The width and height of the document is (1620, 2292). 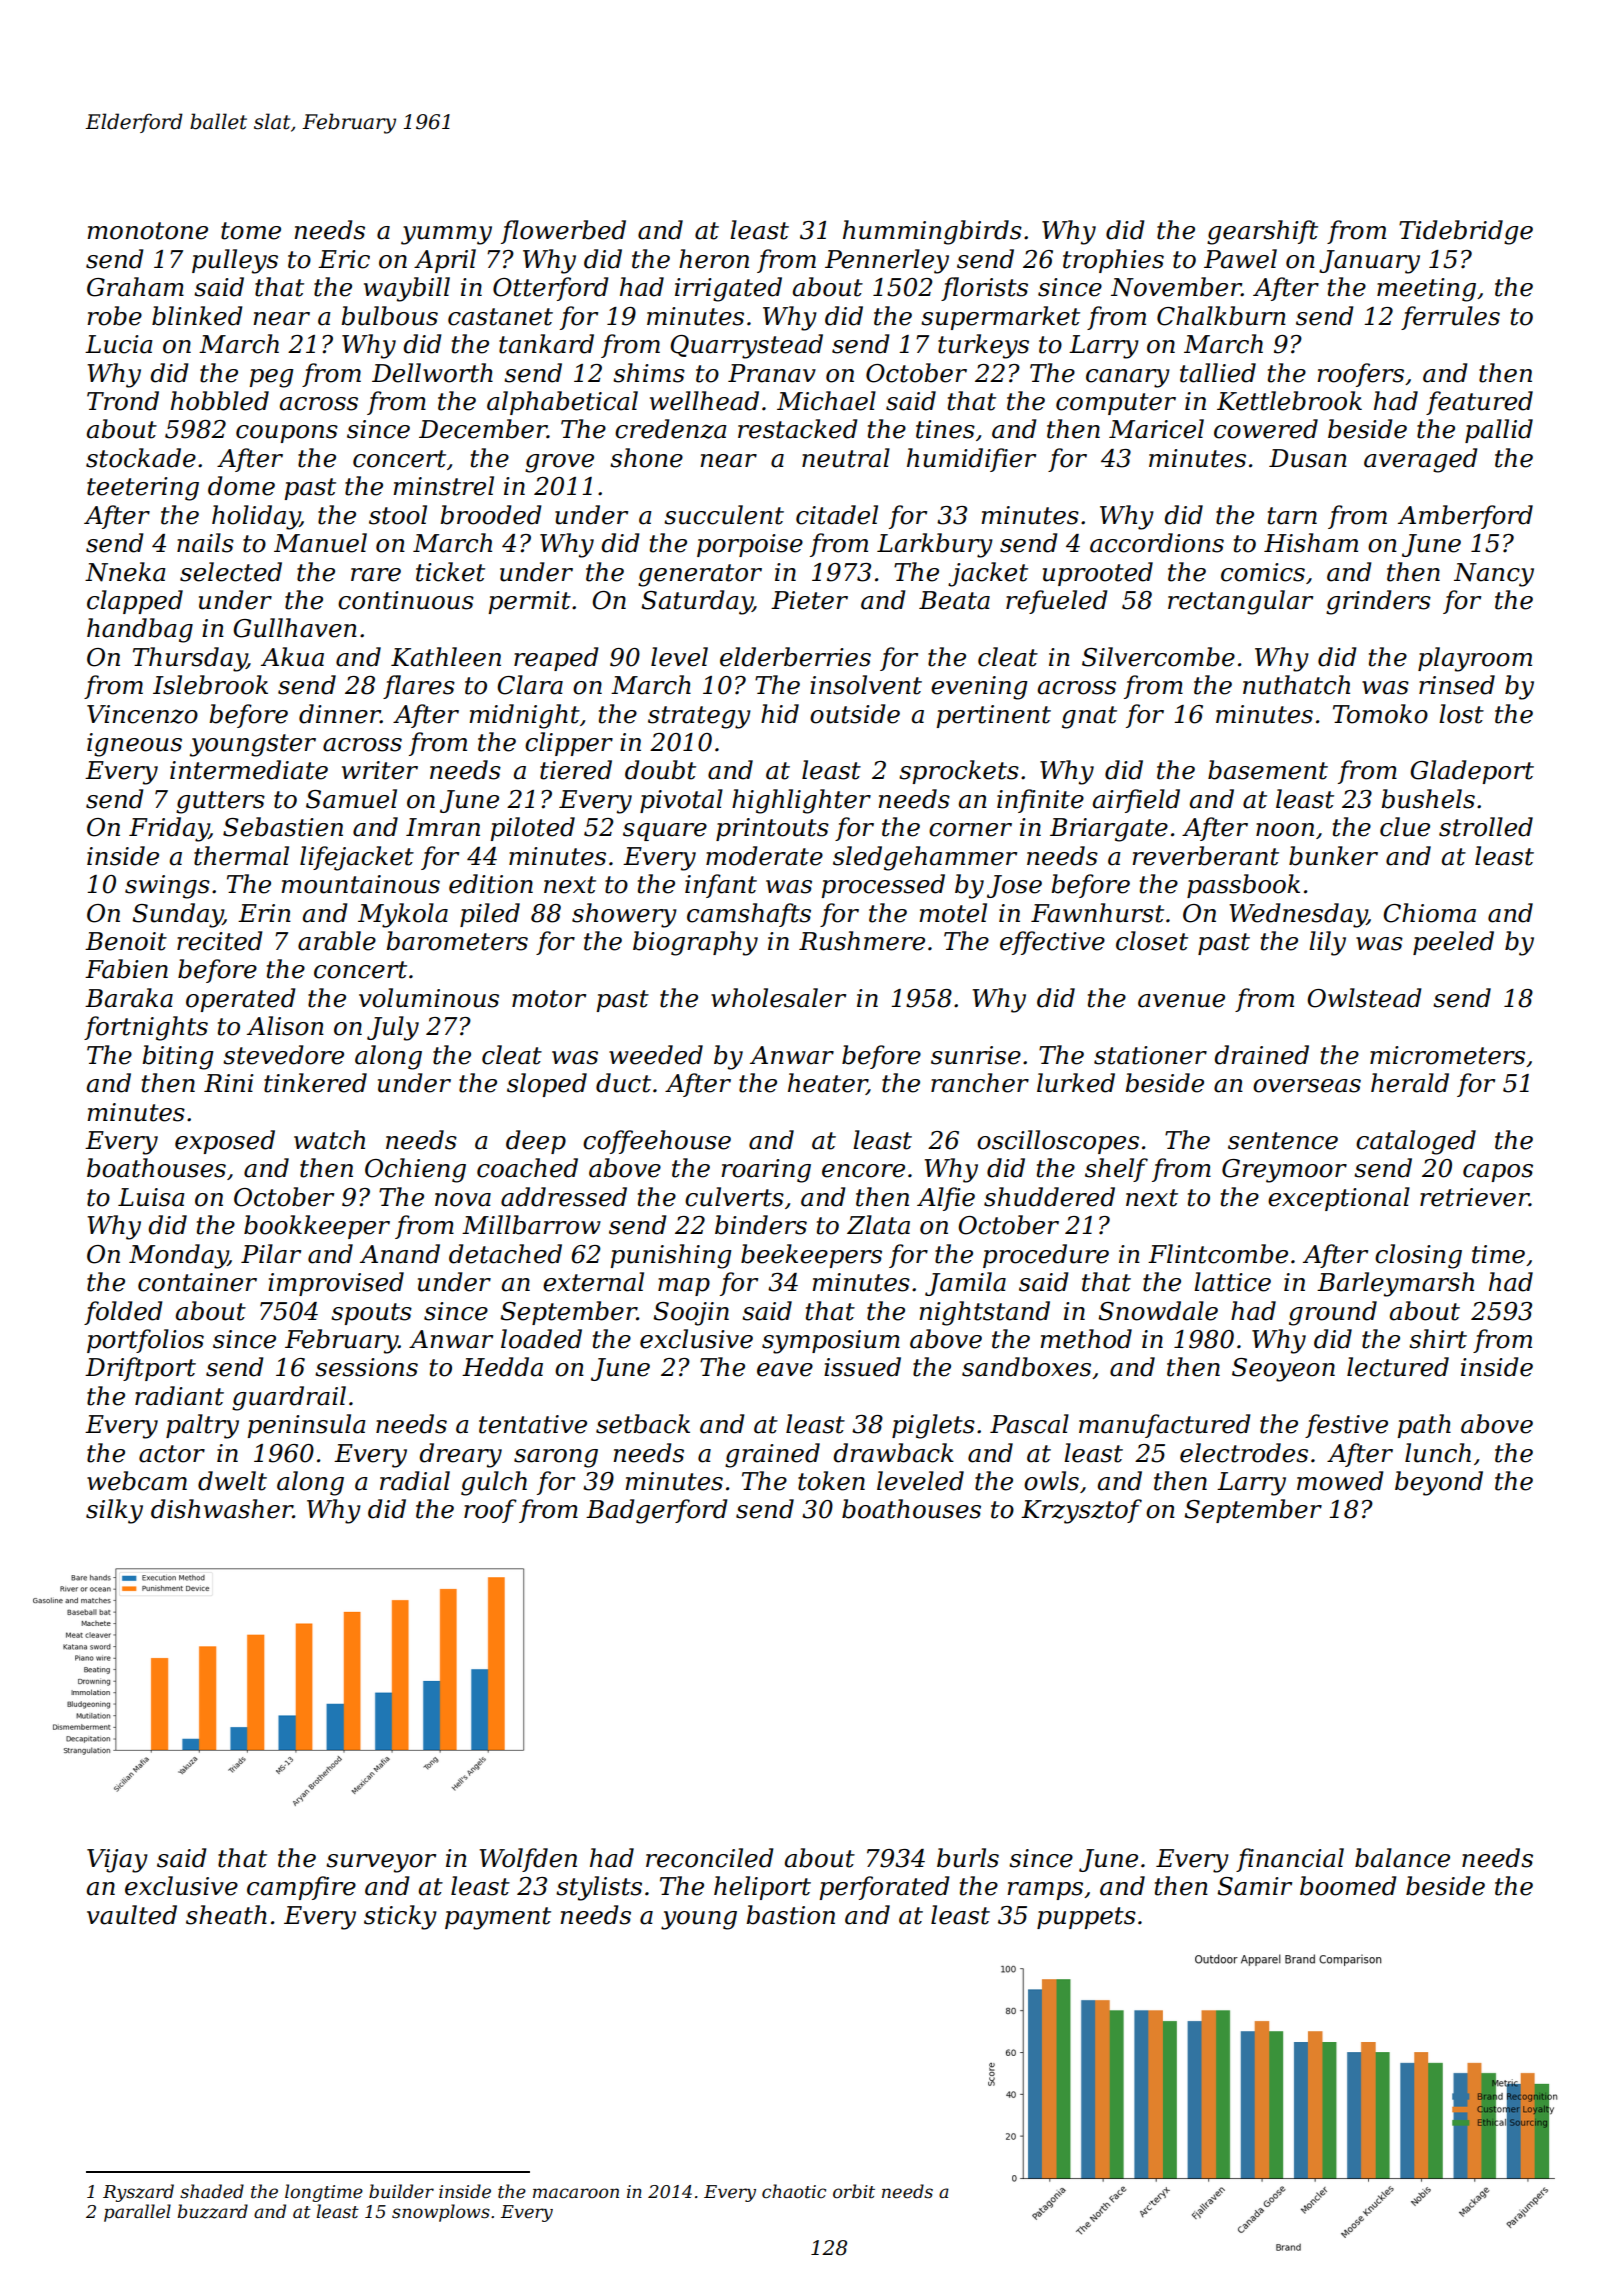 I want to click on campfire, so click(x=301, y=1888).
